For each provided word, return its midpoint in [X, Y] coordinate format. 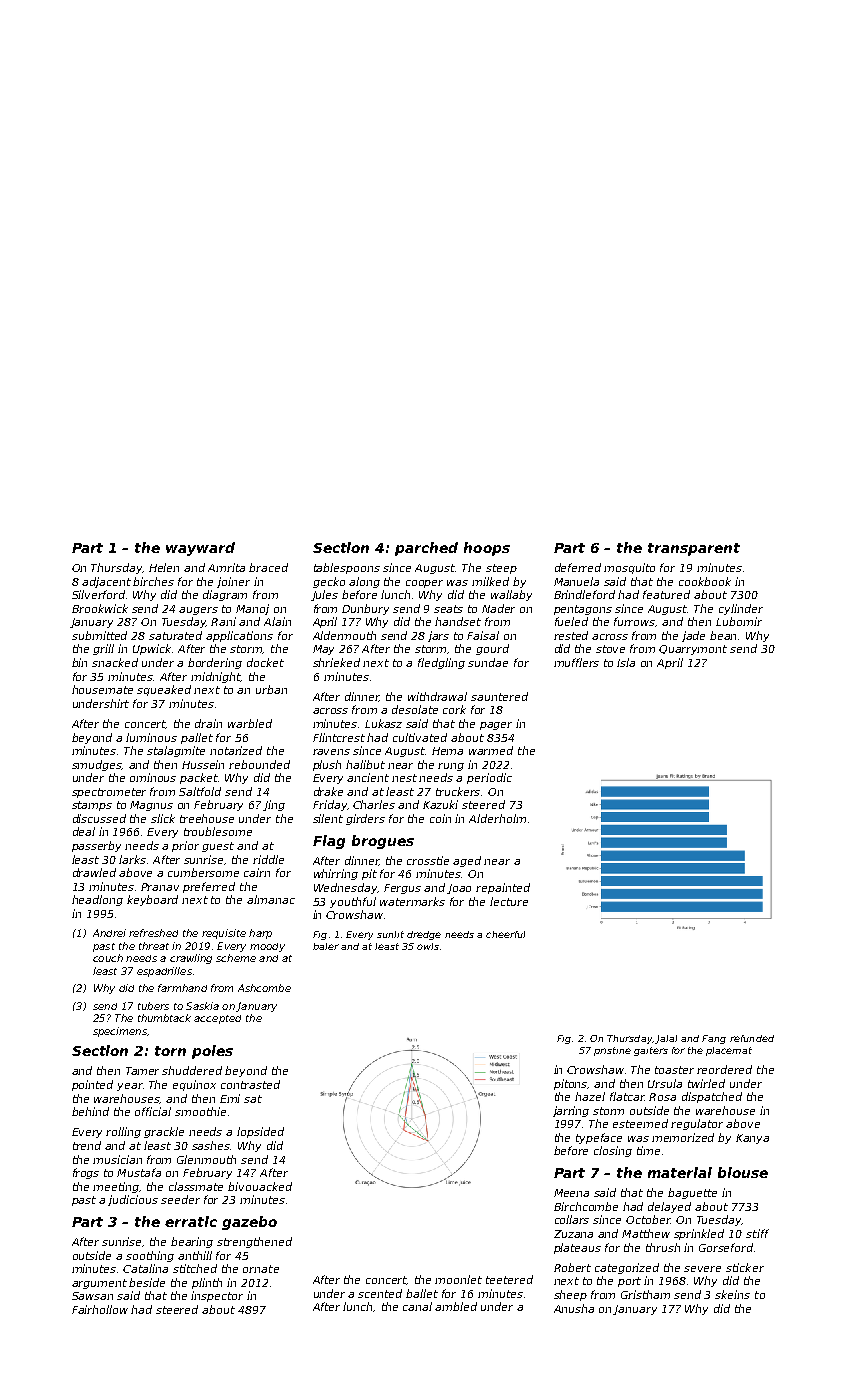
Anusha [574, 1308]
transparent [694, 549]
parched [426, 549]
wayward [200, 549]
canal [417, 1306]
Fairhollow [100, 1309]
